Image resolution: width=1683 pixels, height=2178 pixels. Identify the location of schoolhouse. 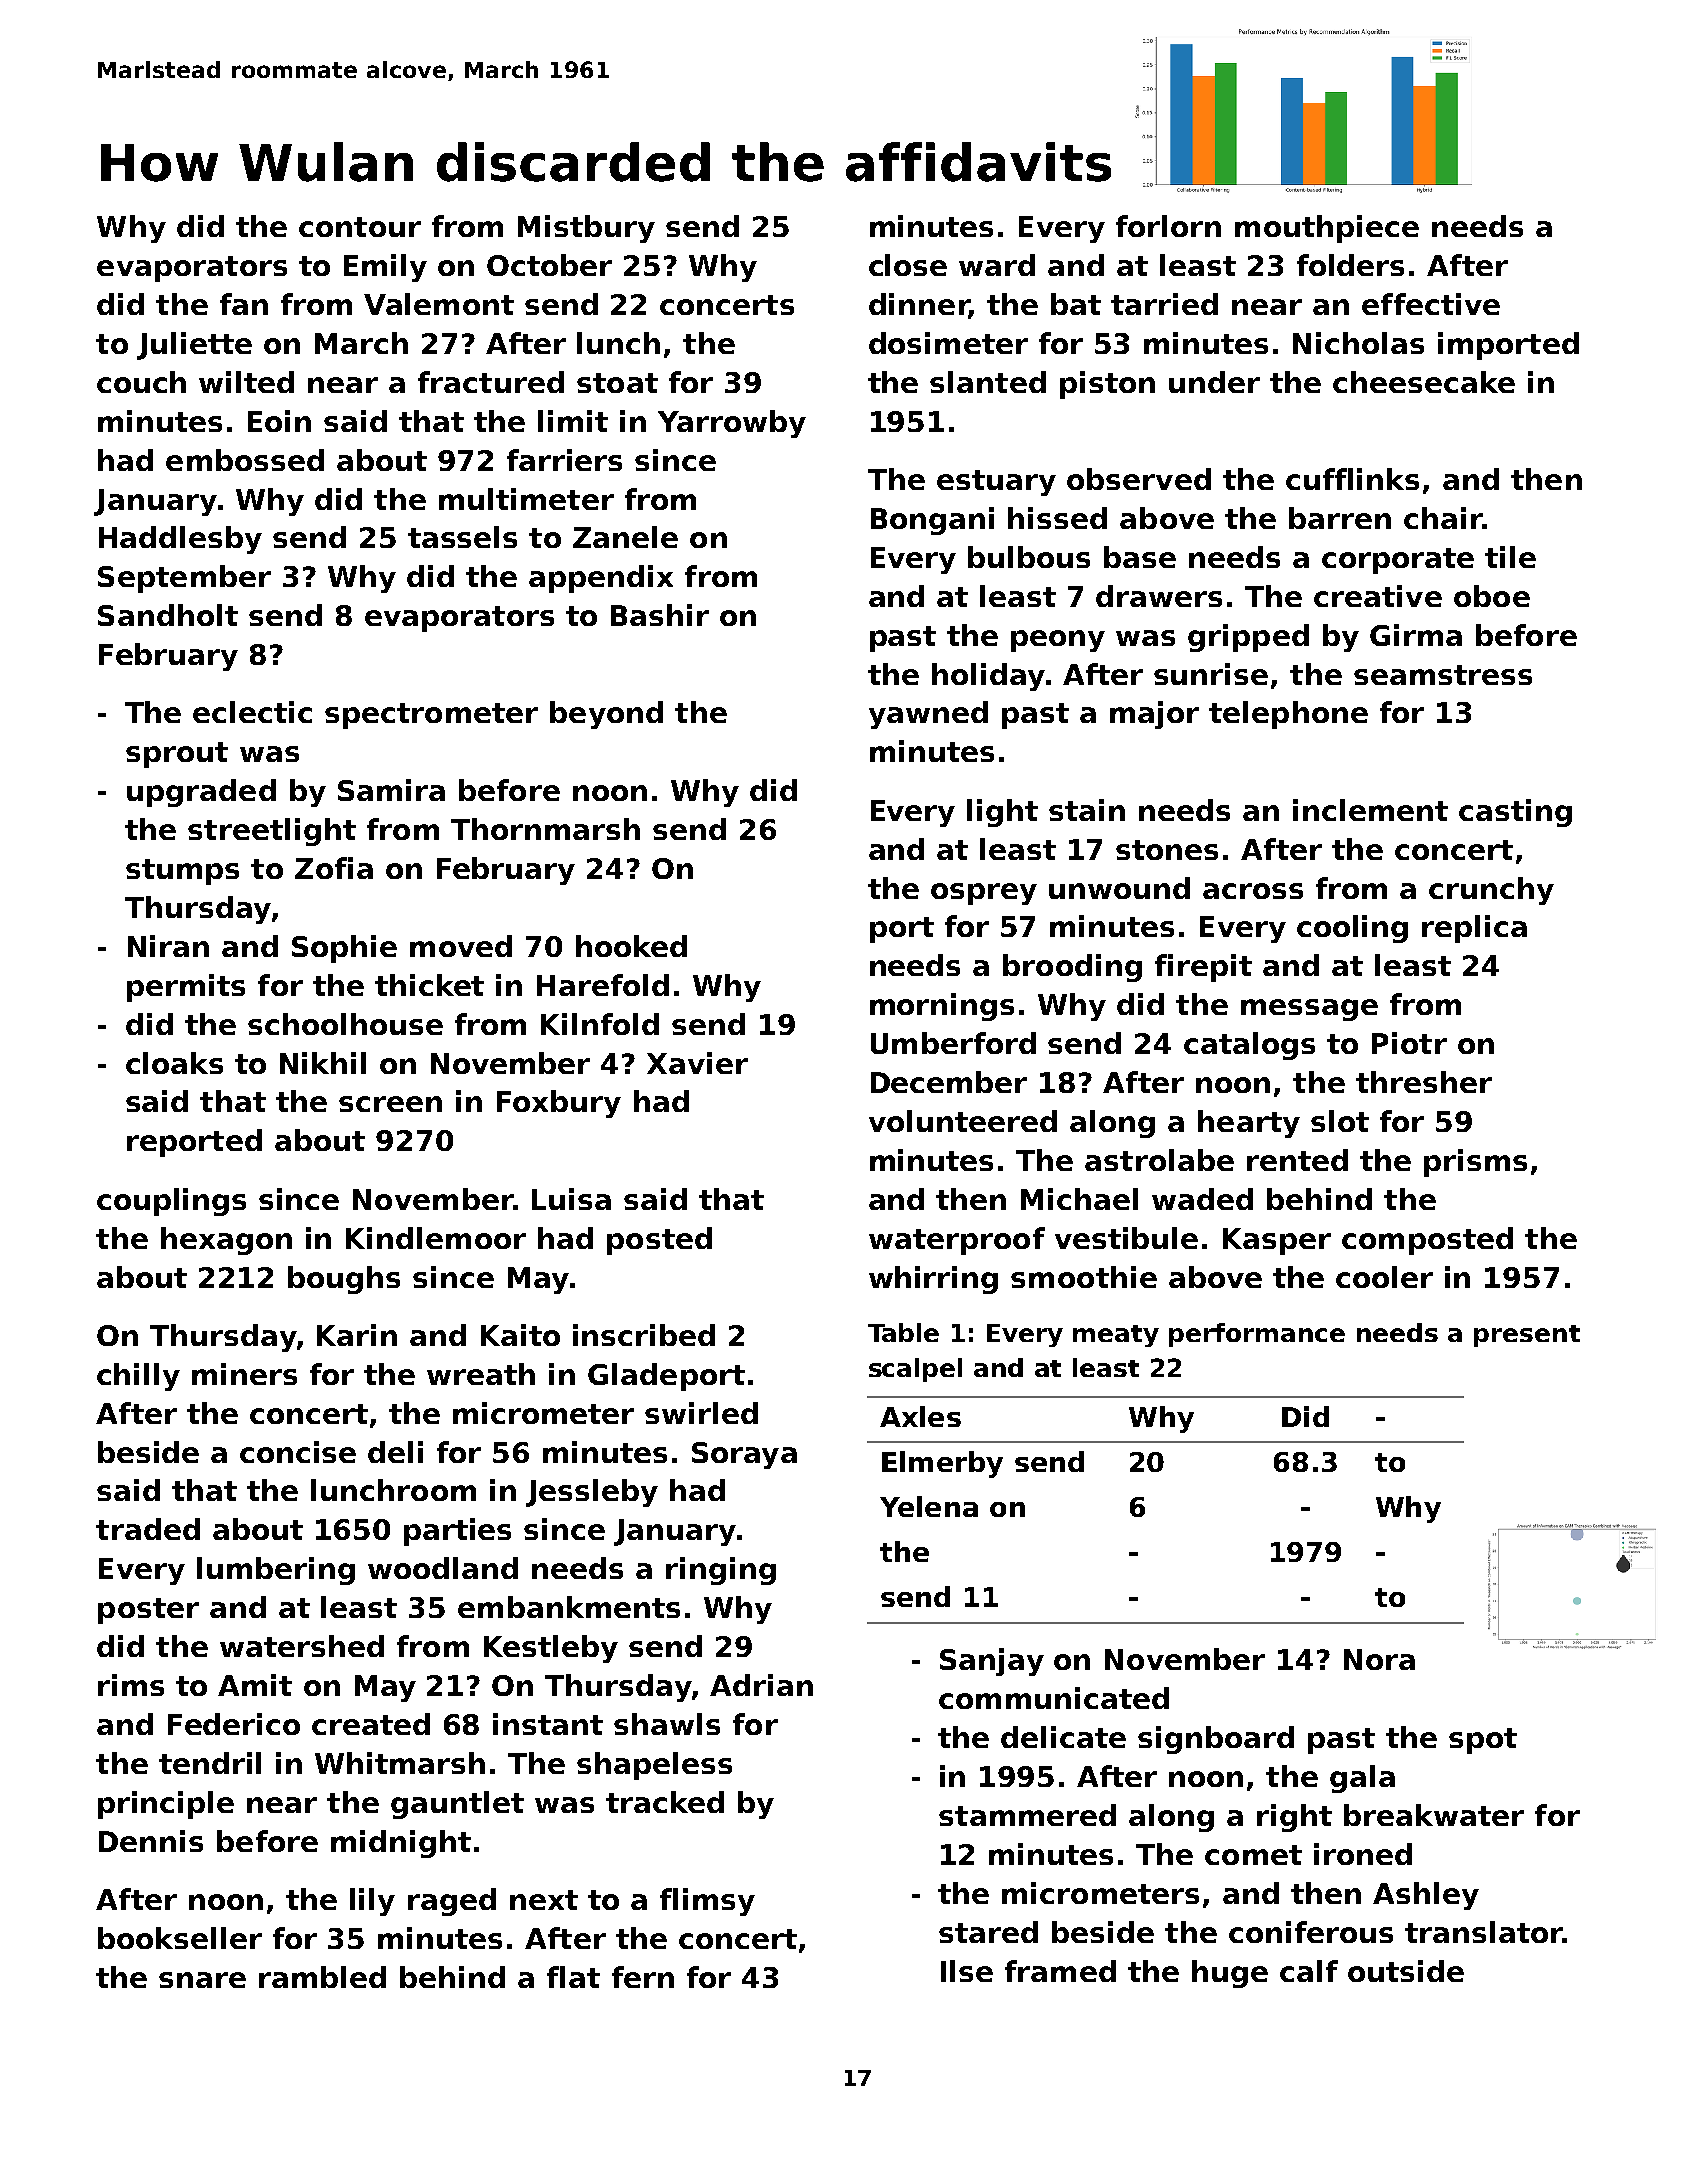
(345, 1024).
